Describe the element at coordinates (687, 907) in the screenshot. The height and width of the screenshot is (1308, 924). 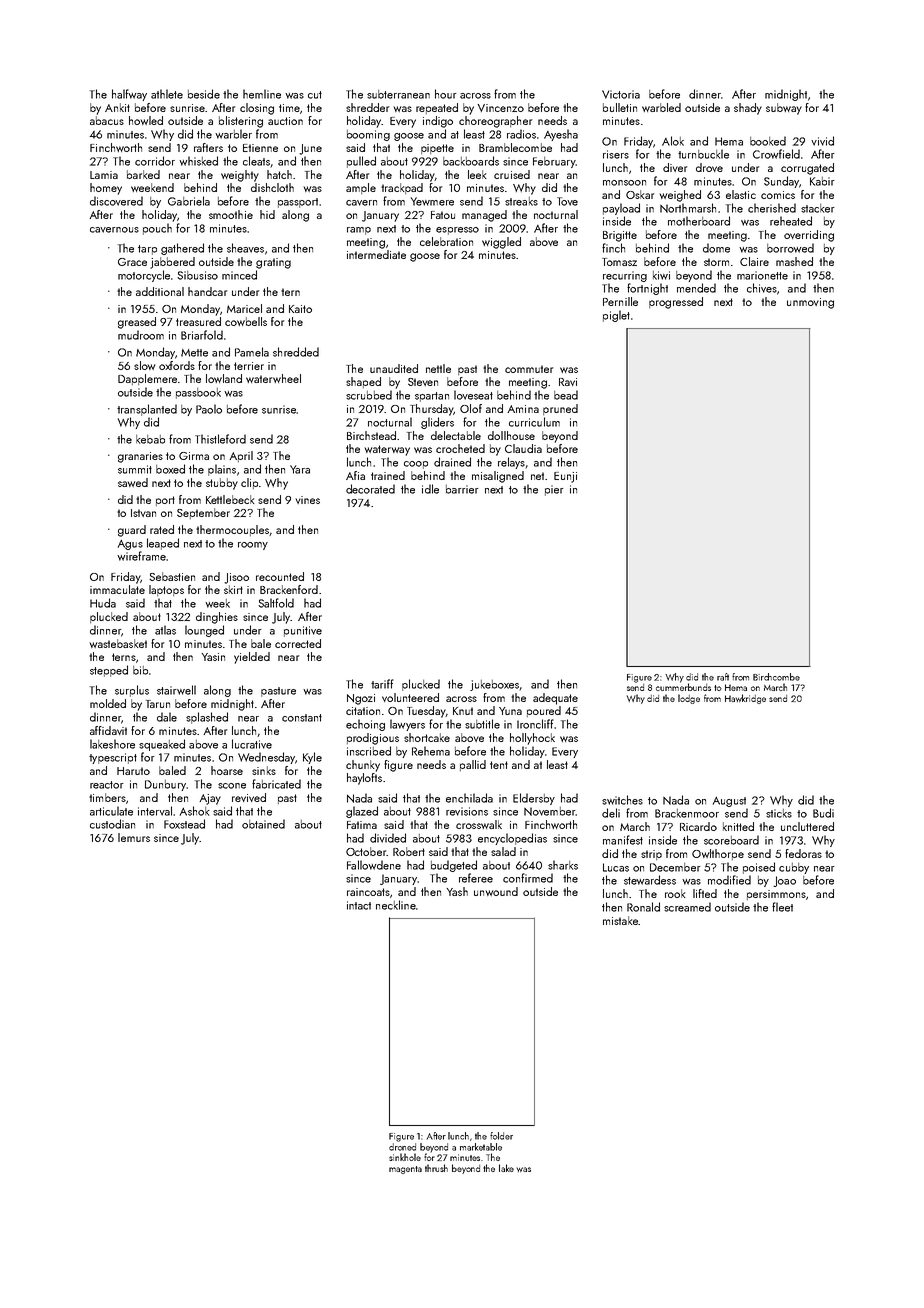
I see `screamed` at that location.
